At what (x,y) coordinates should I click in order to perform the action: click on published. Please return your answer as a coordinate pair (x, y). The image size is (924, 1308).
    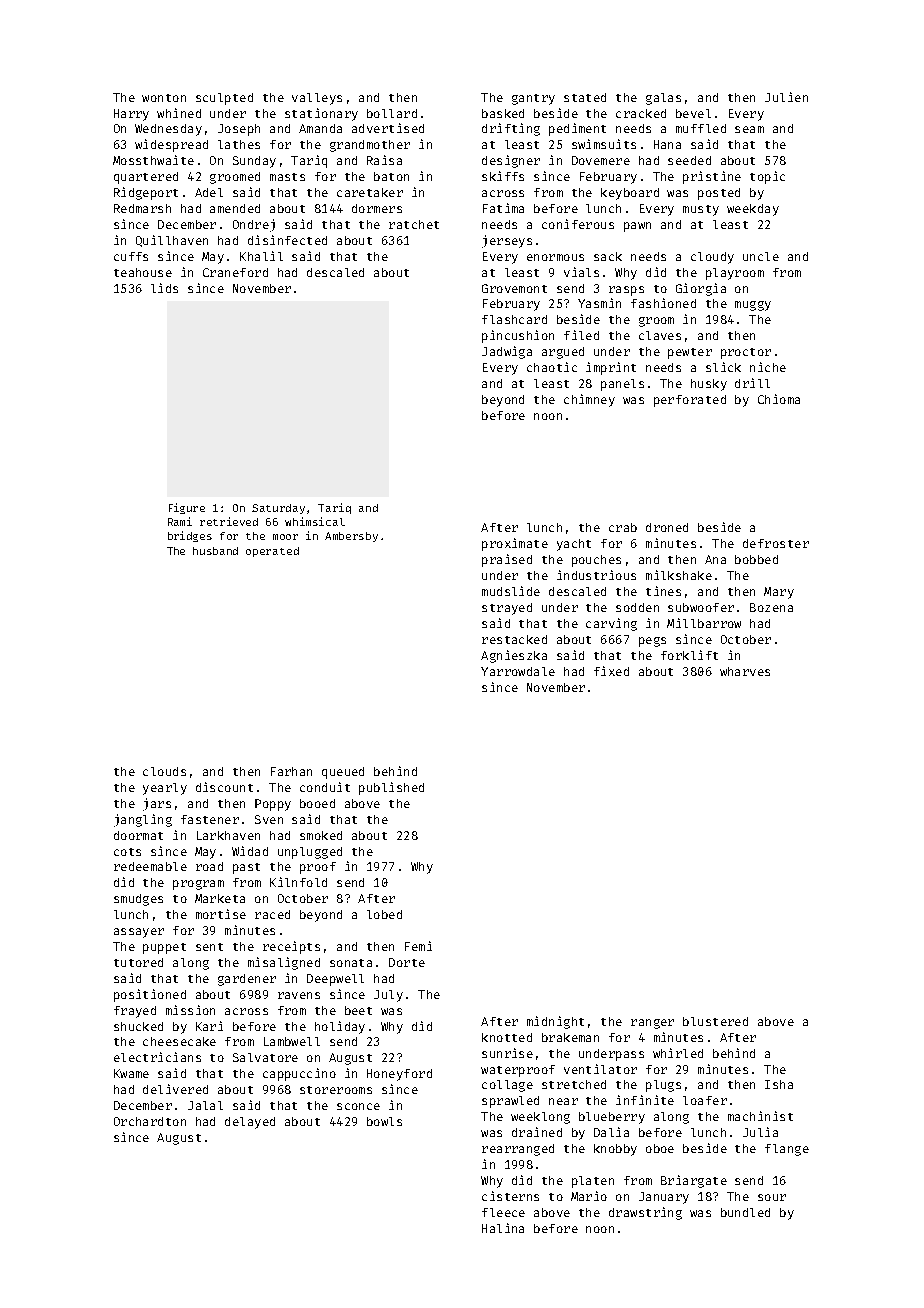
    Looking at the image, I should click on (391, 788).
